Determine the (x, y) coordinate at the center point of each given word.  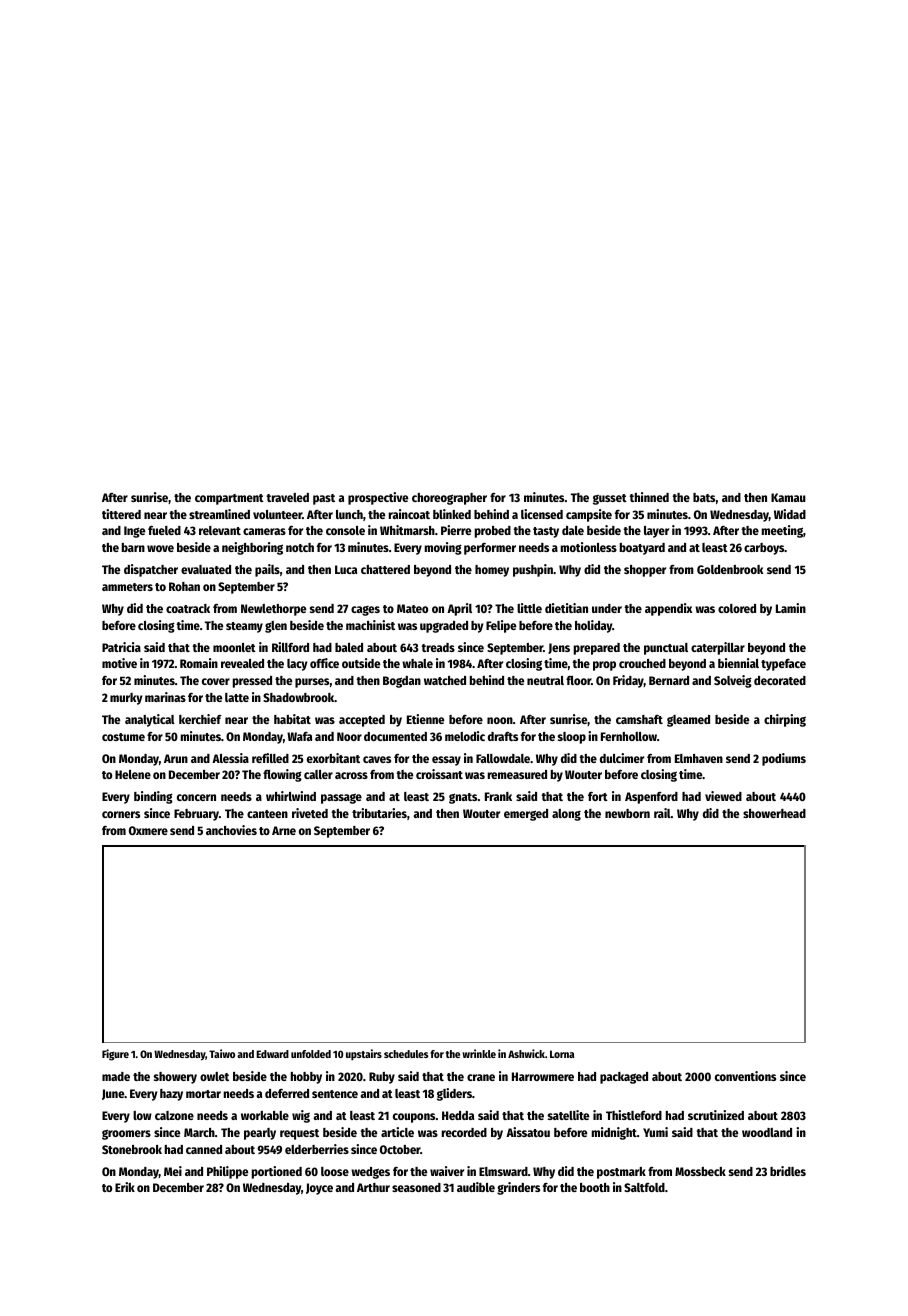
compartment (229, 499)
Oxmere (148, 830)
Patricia (121, 647)
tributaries (379, 813)
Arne (284, 830)
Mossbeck (700, 1171)
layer (656, 532)
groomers (126, 1134)
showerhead (774, 813)
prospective (378, 498)
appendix (668, 609)
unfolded (311, 1054)
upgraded (444, 627)
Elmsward (503, 1171)
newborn (627, 813)
